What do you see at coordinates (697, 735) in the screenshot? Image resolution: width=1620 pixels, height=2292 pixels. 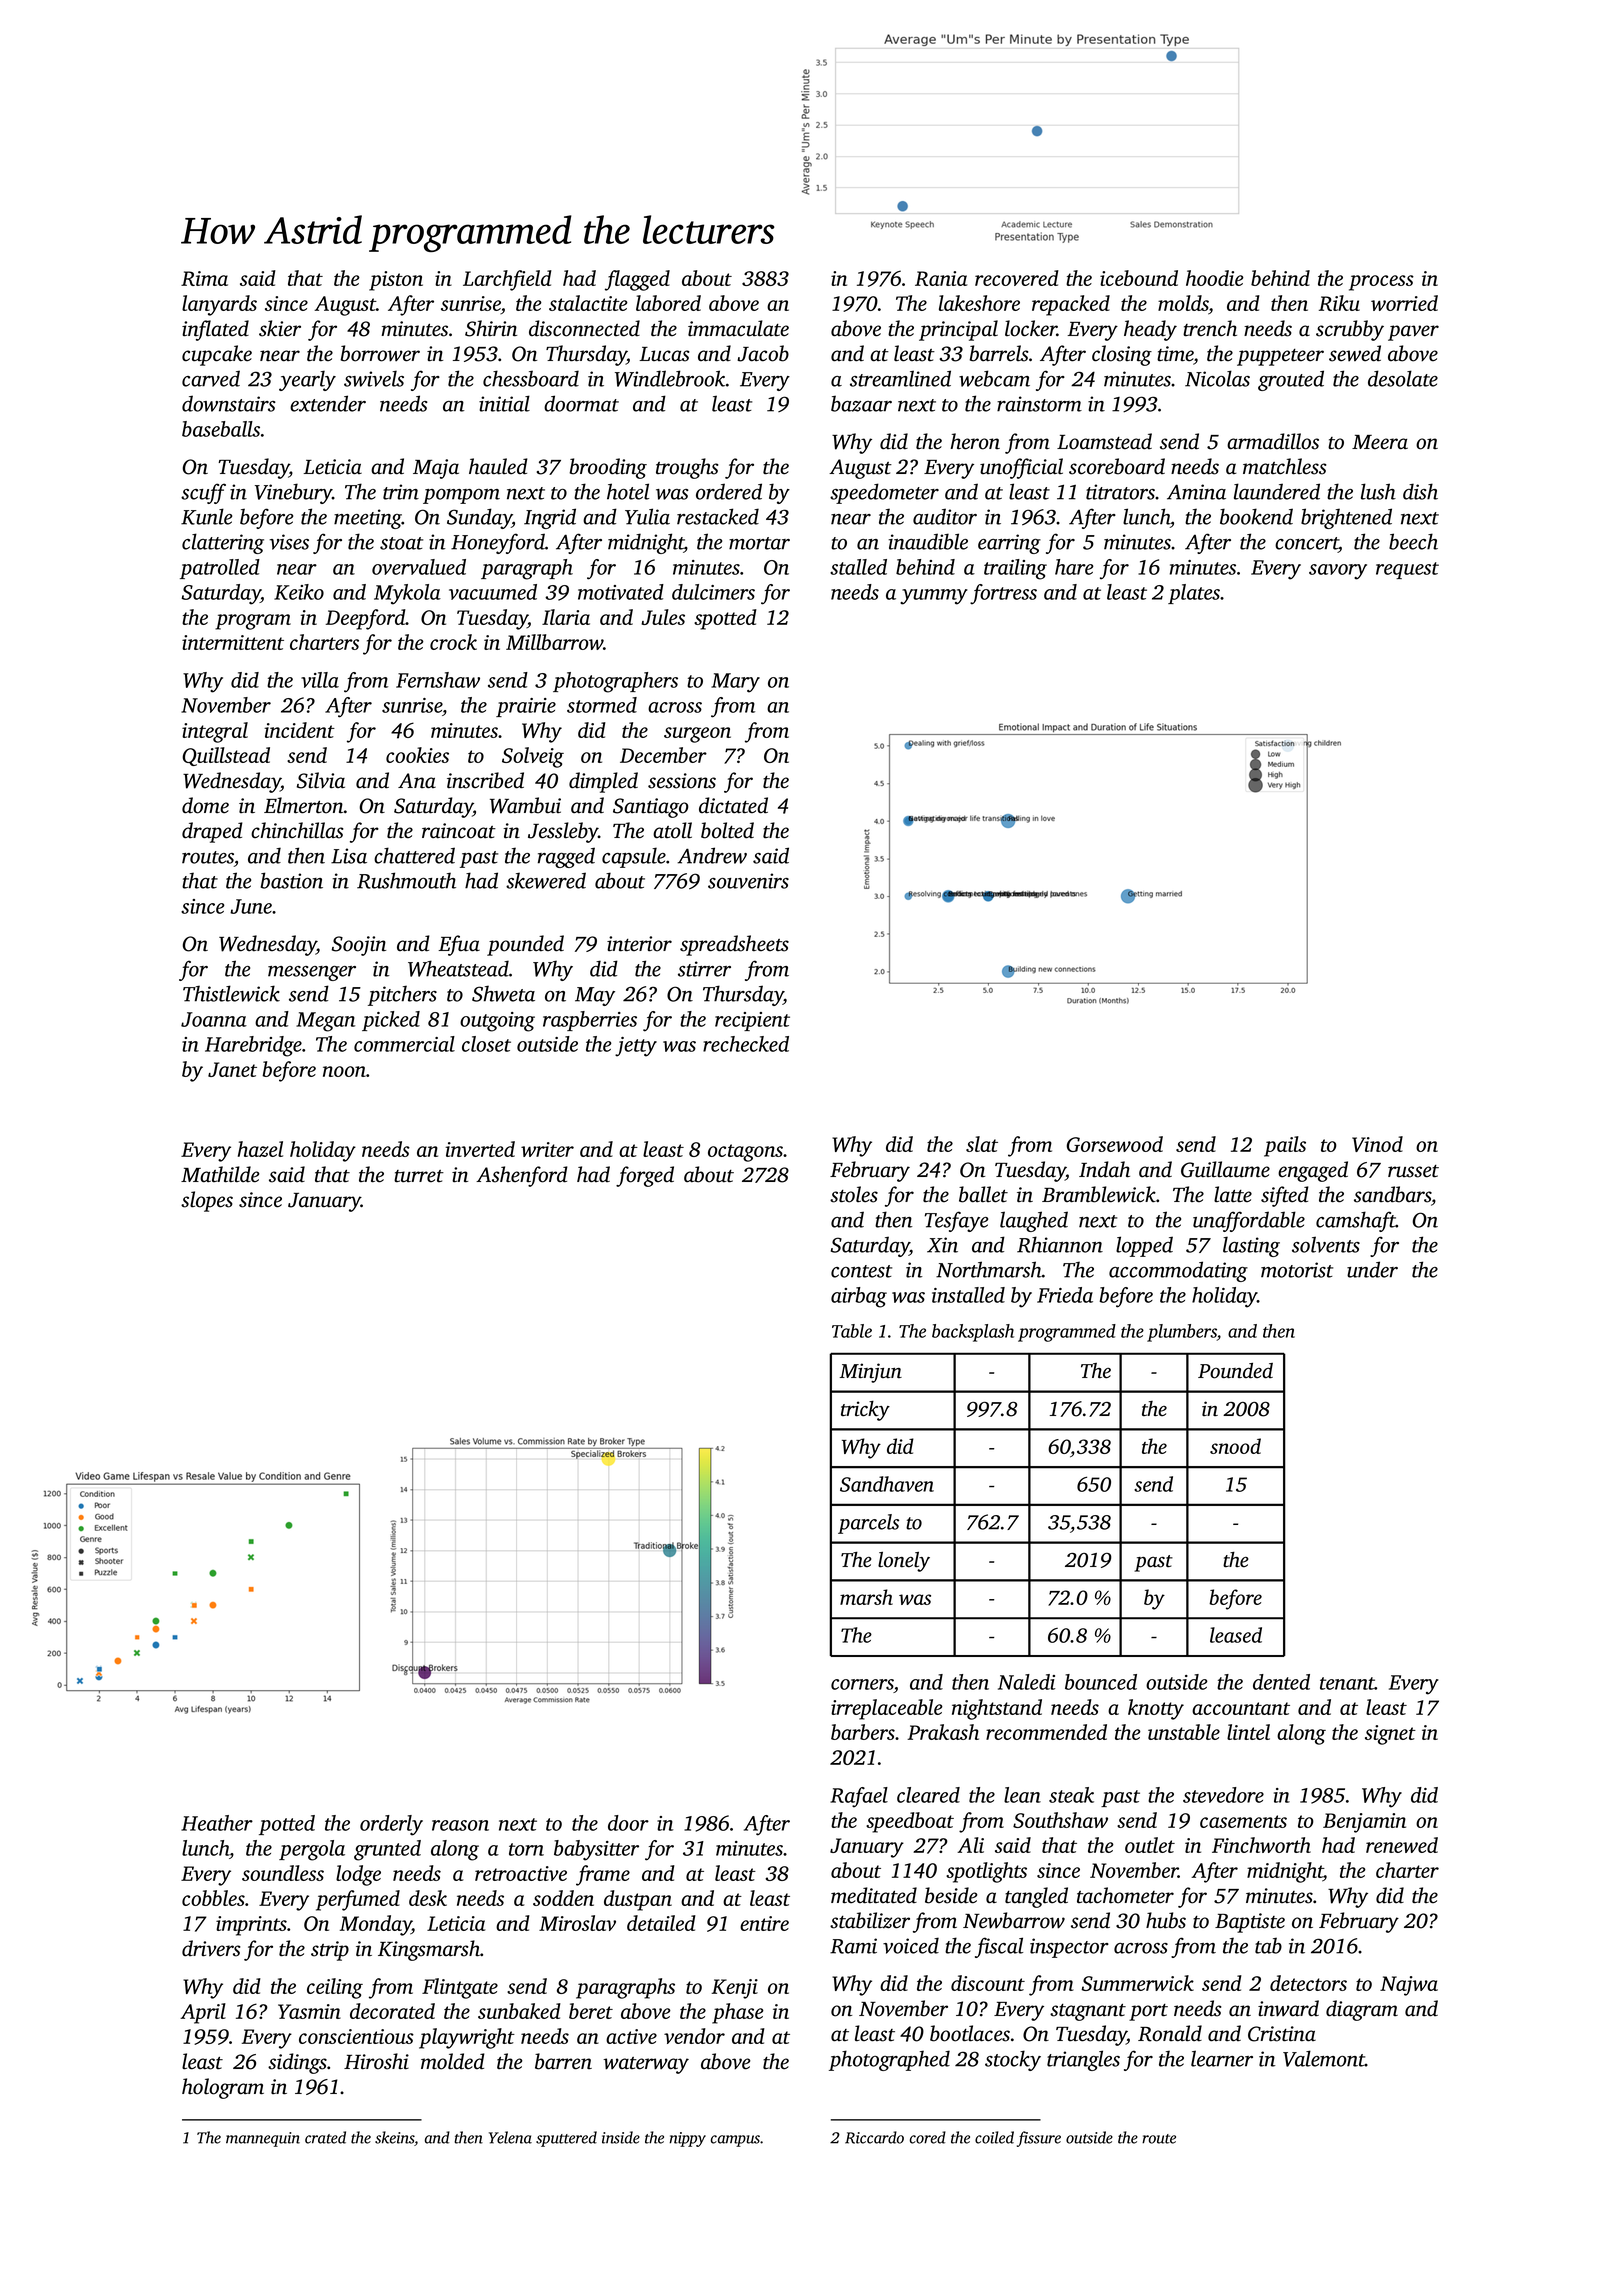 I see `surgeon` at bounding box center [697, 735].
